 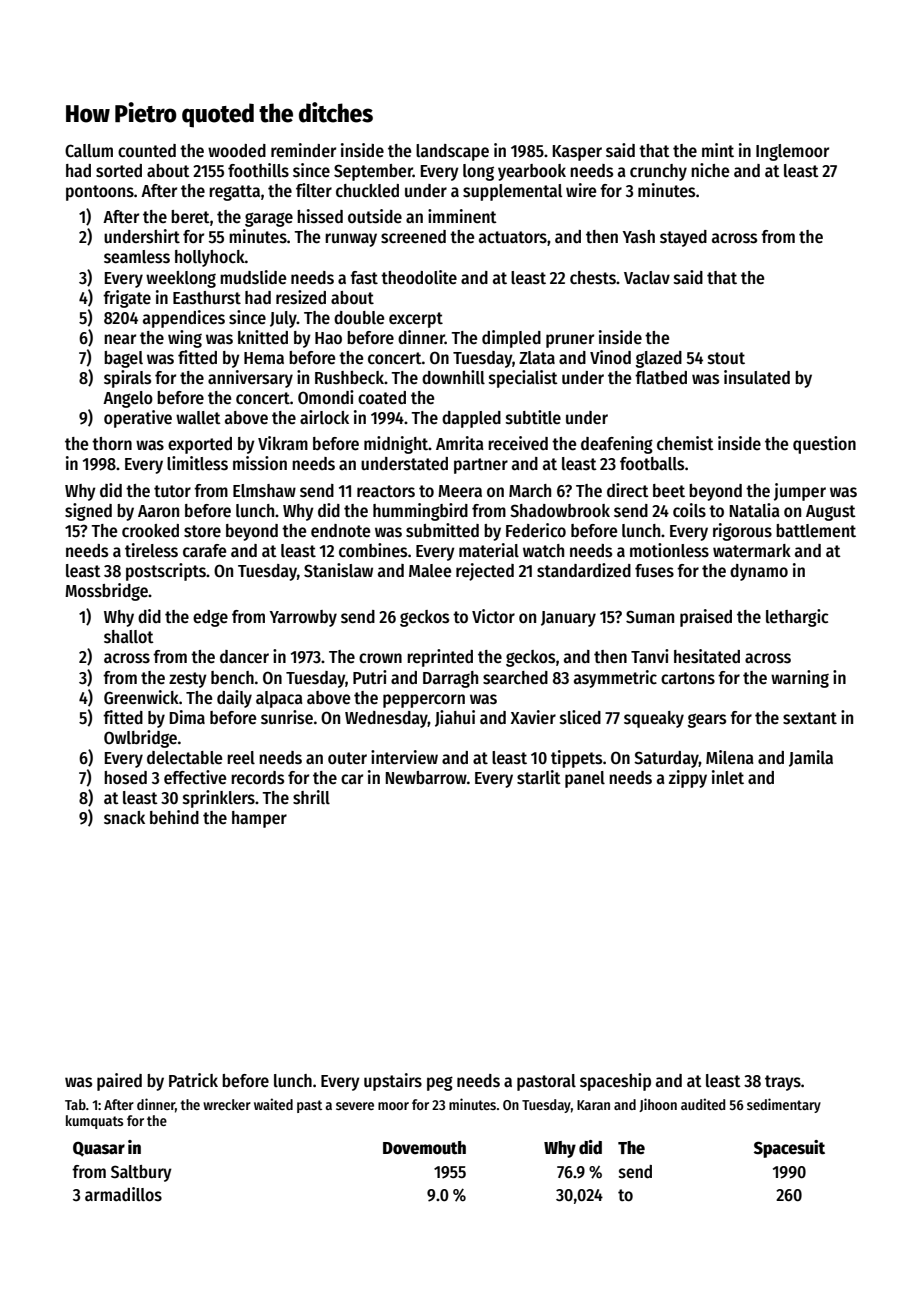 I want to click on screened, so click(x=413, y=237).
